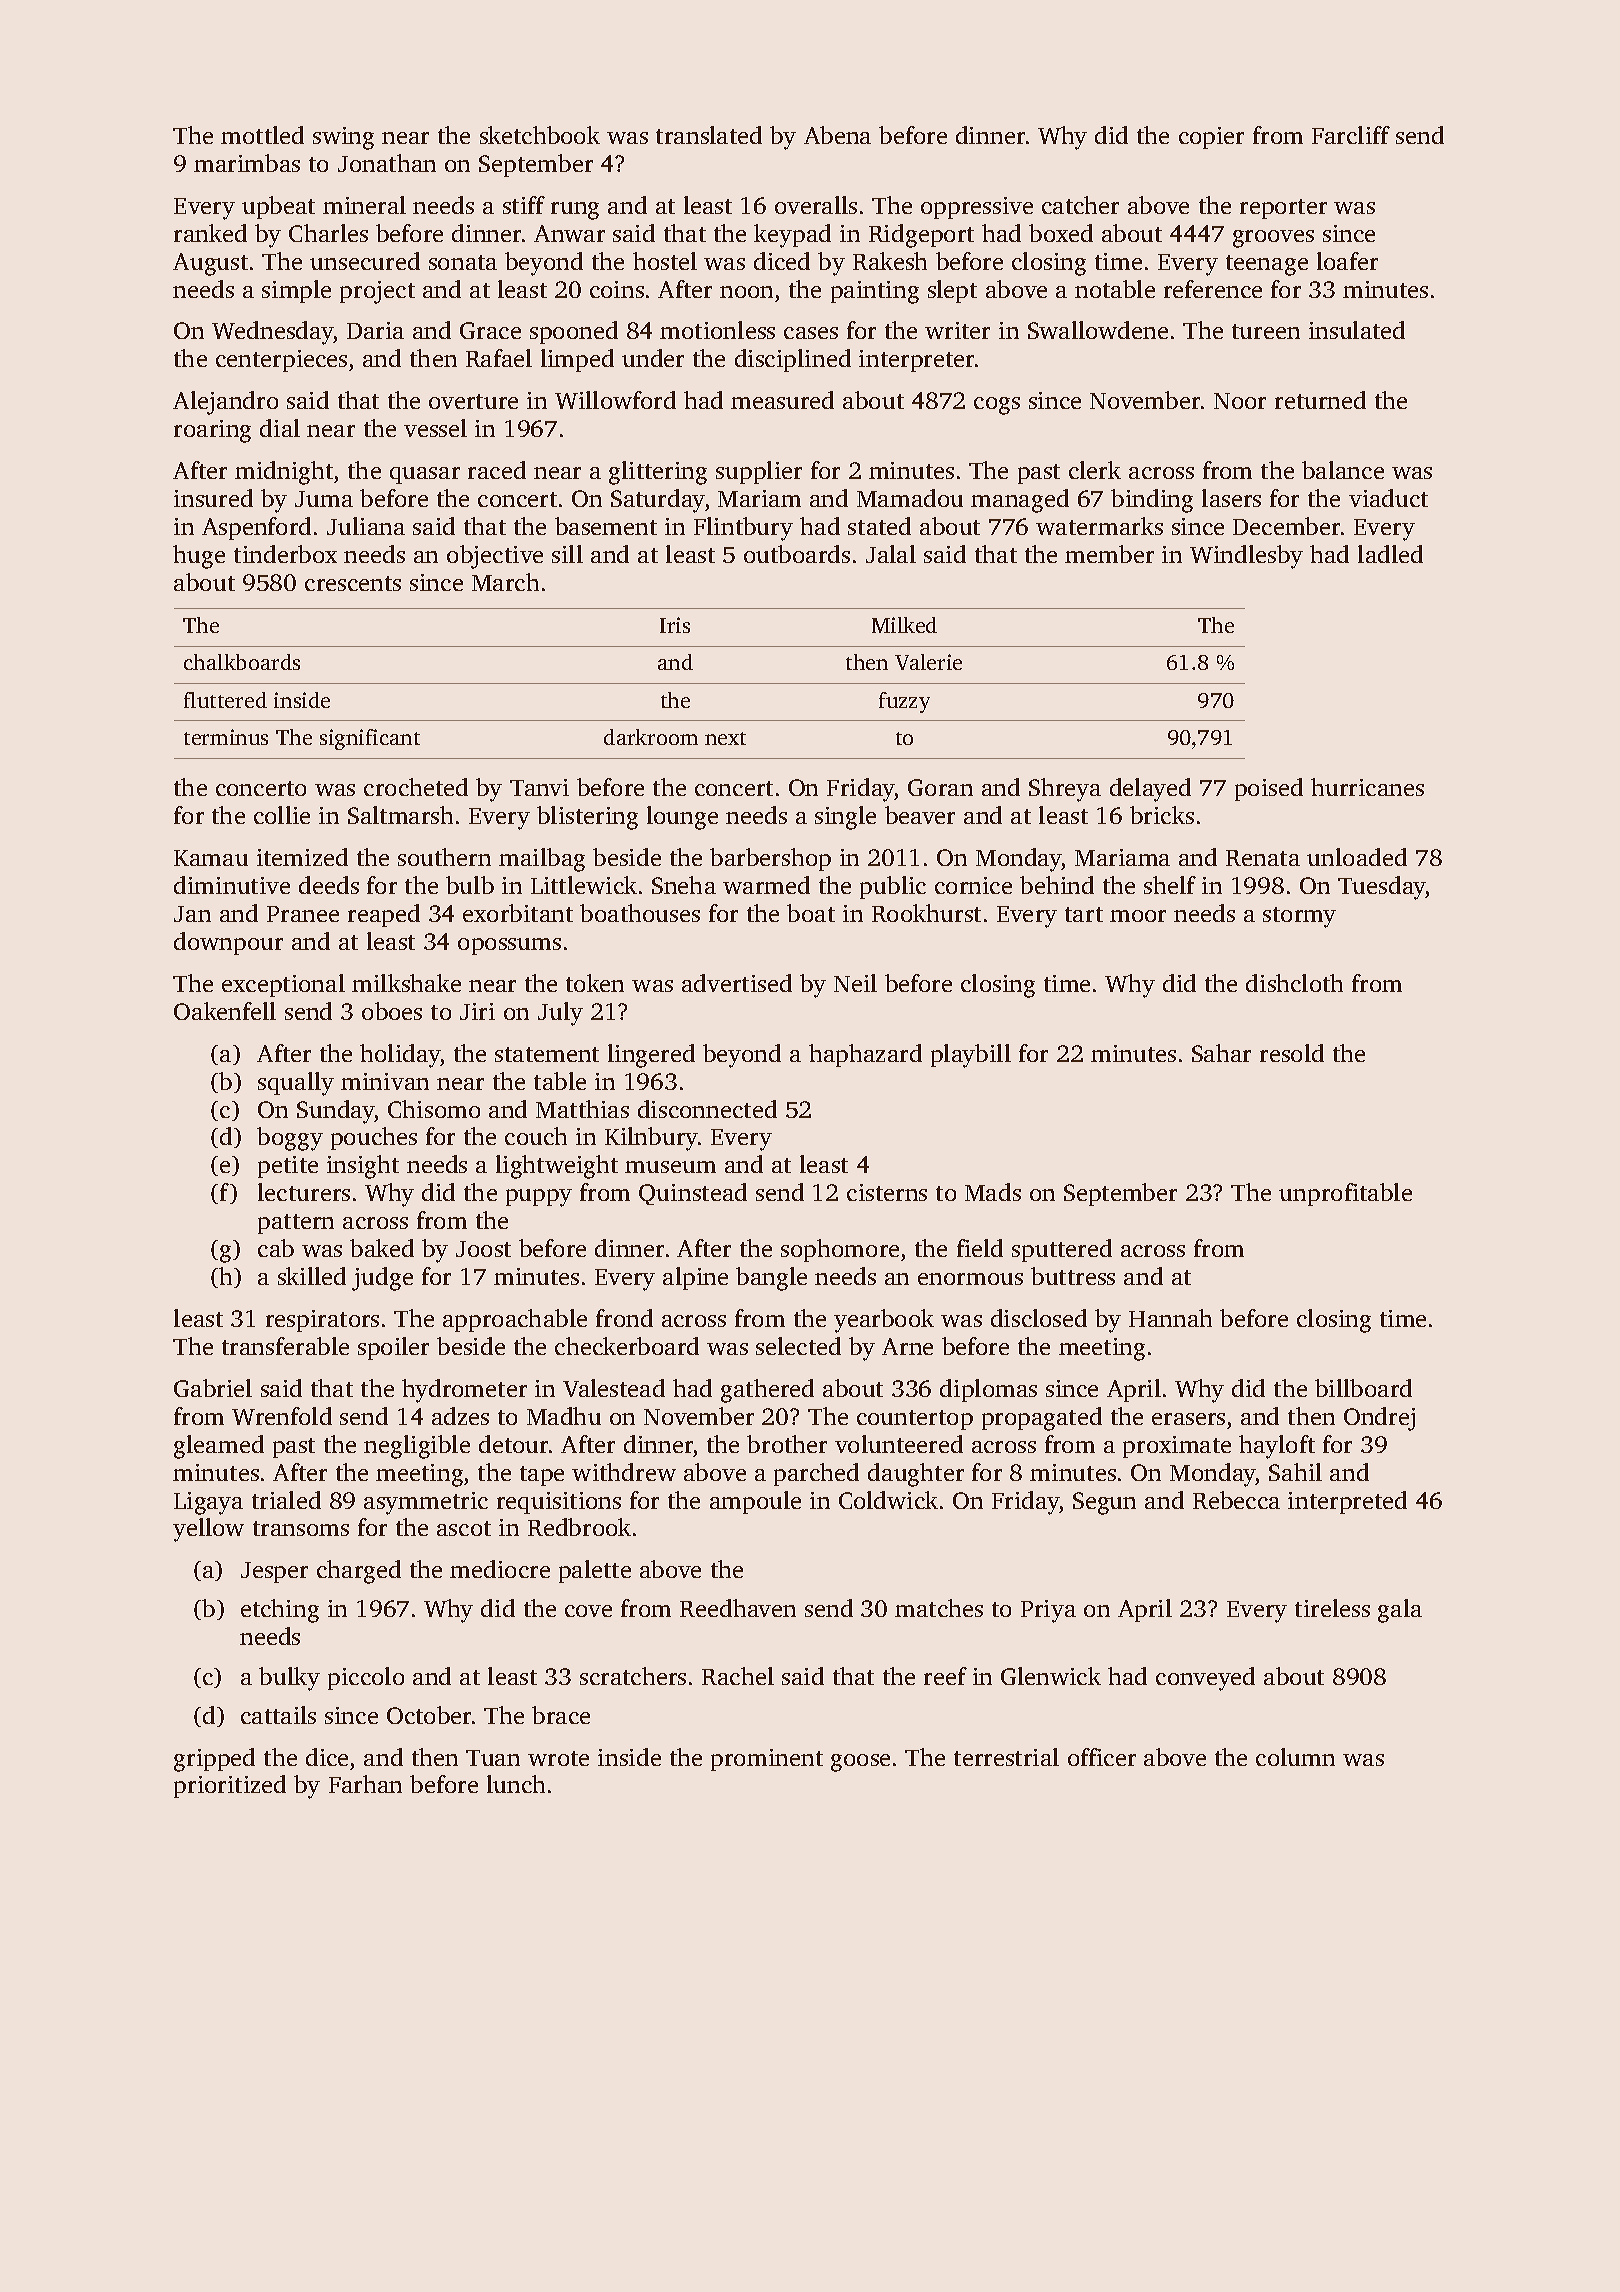 The image size is (1620, 2292). I want to click on mottled, so click(262, 135).
